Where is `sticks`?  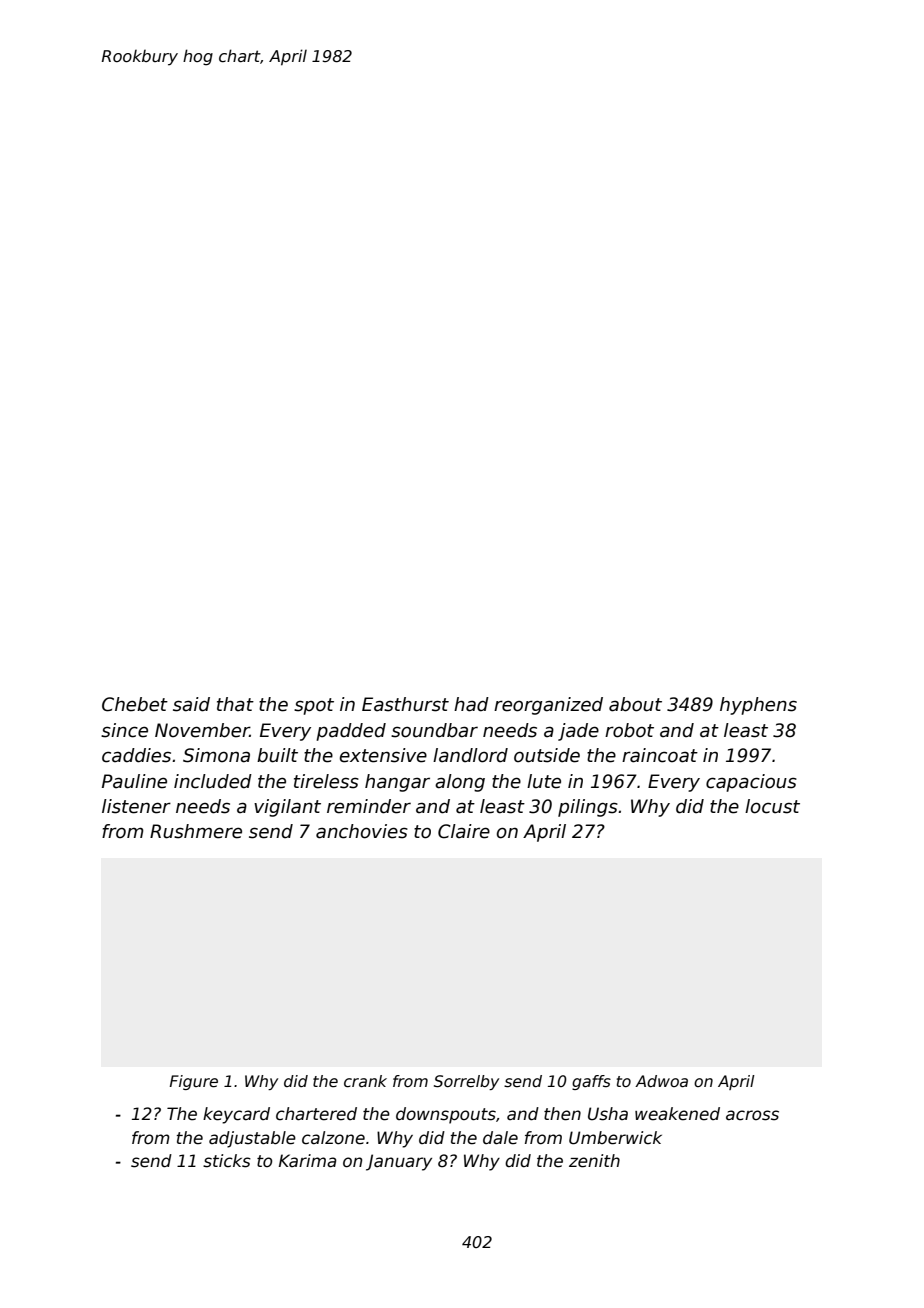 sticks is located at coordinates (227, 1161).
